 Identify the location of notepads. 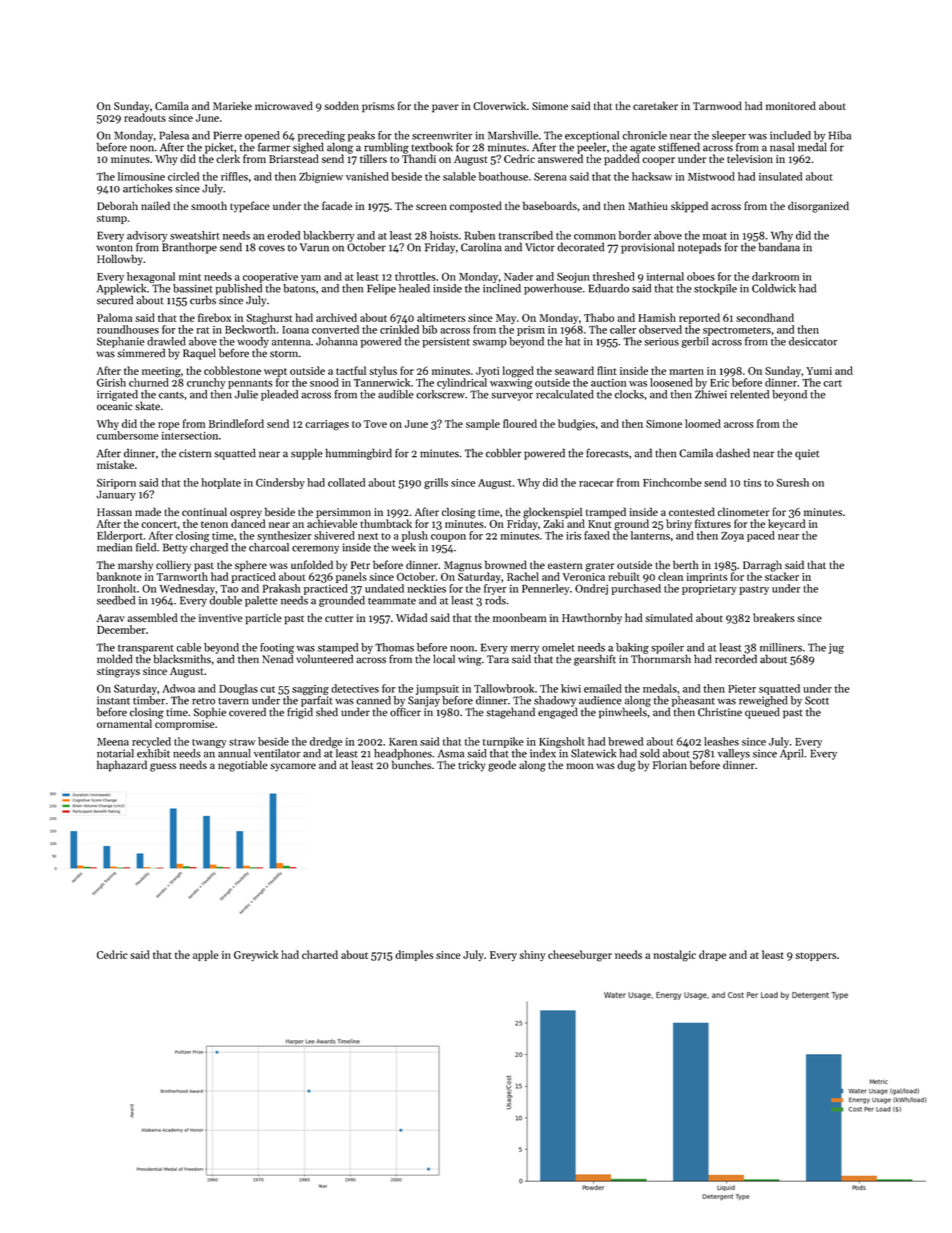
(699, 248).
